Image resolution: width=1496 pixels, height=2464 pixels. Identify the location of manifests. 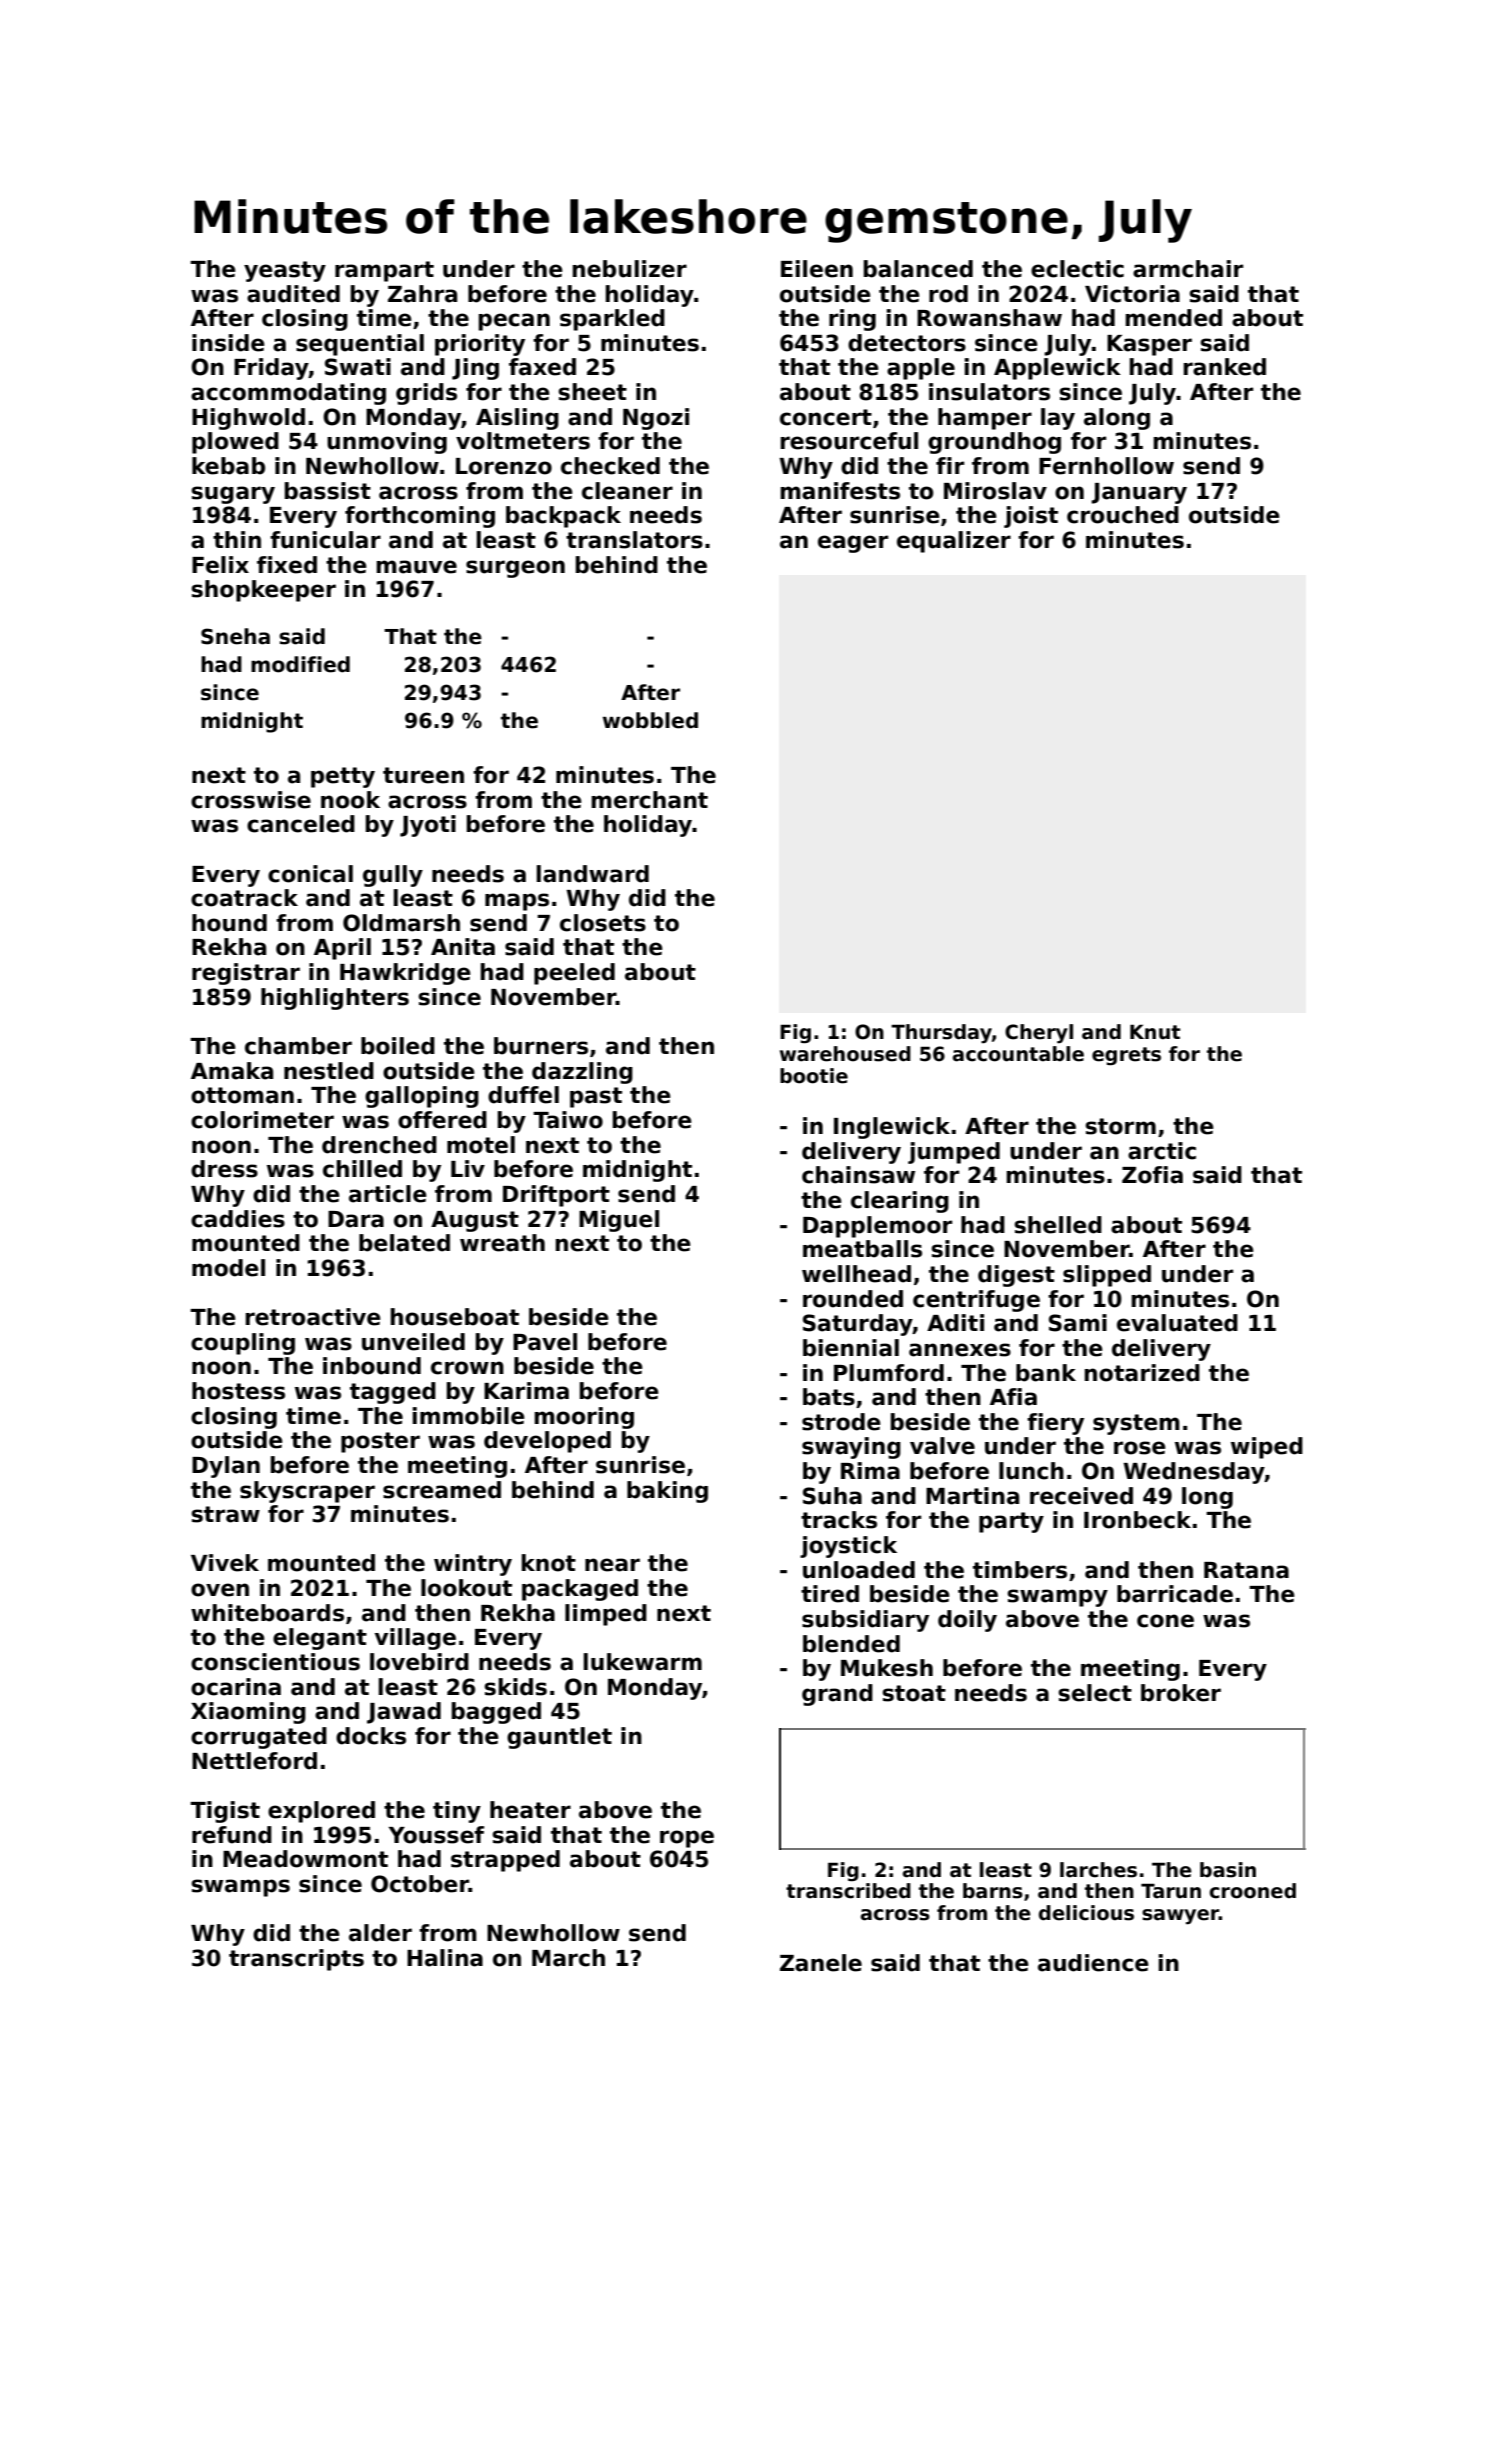
(840, 491).
